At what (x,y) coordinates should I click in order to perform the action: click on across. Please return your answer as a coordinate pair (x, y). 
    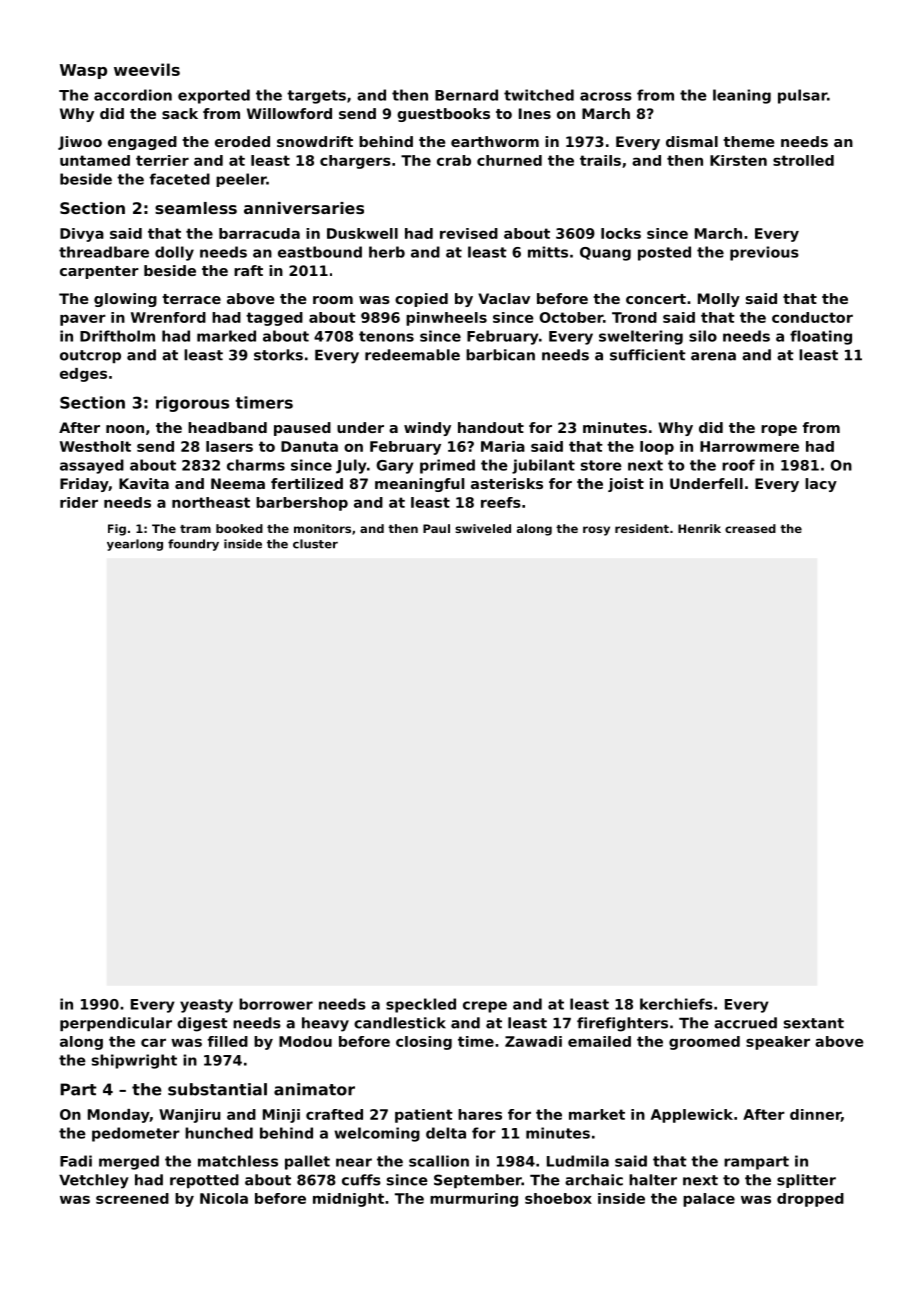
    Looking at the image, I should click on (606, 96).
